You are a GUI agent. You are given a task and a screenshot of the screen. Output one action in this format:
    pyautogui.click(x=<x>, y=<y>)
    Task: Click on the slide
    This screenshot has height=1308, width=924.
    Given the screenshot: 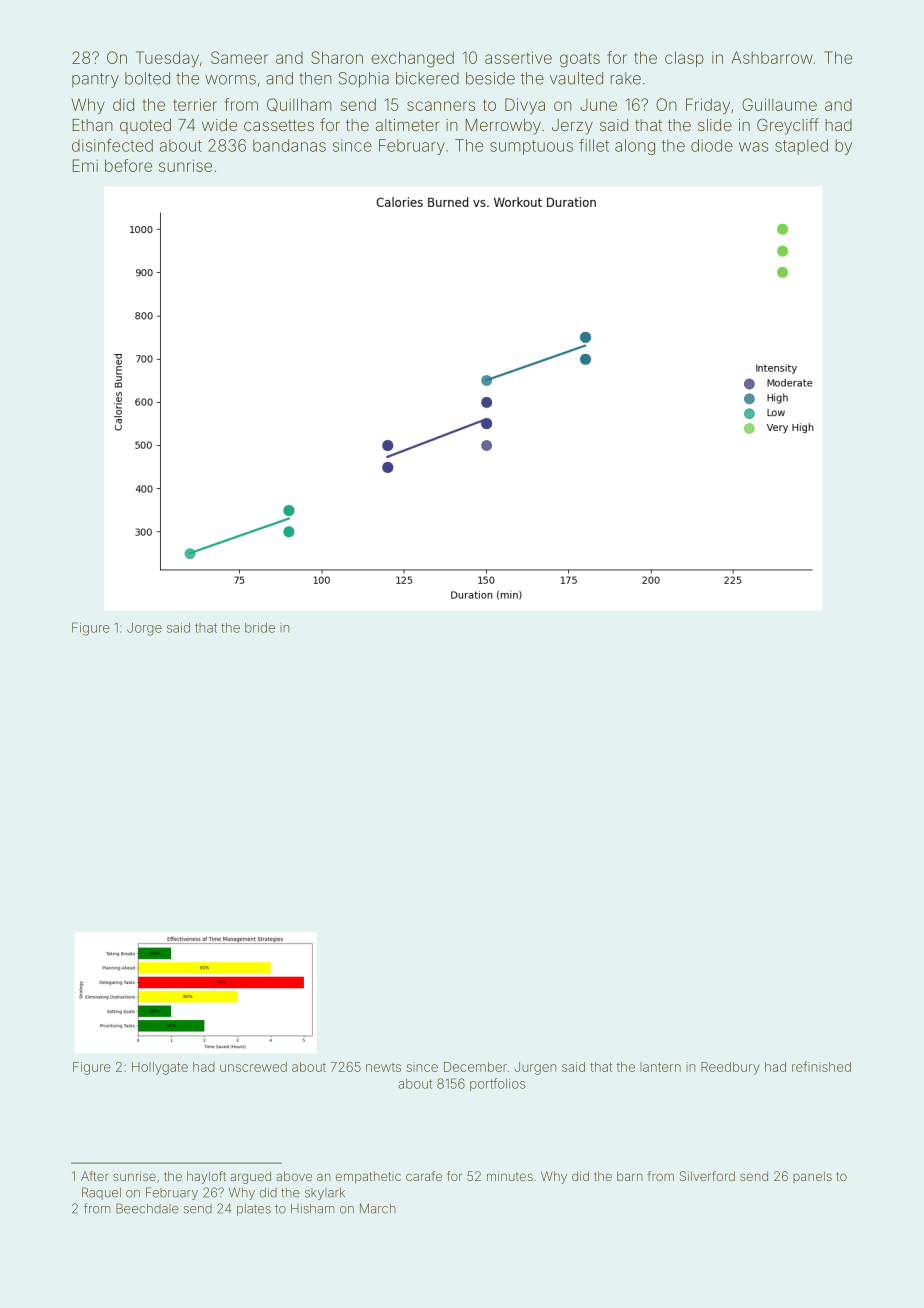 What is the action you would take?
    pyautogui.click(x=715, y=125)
